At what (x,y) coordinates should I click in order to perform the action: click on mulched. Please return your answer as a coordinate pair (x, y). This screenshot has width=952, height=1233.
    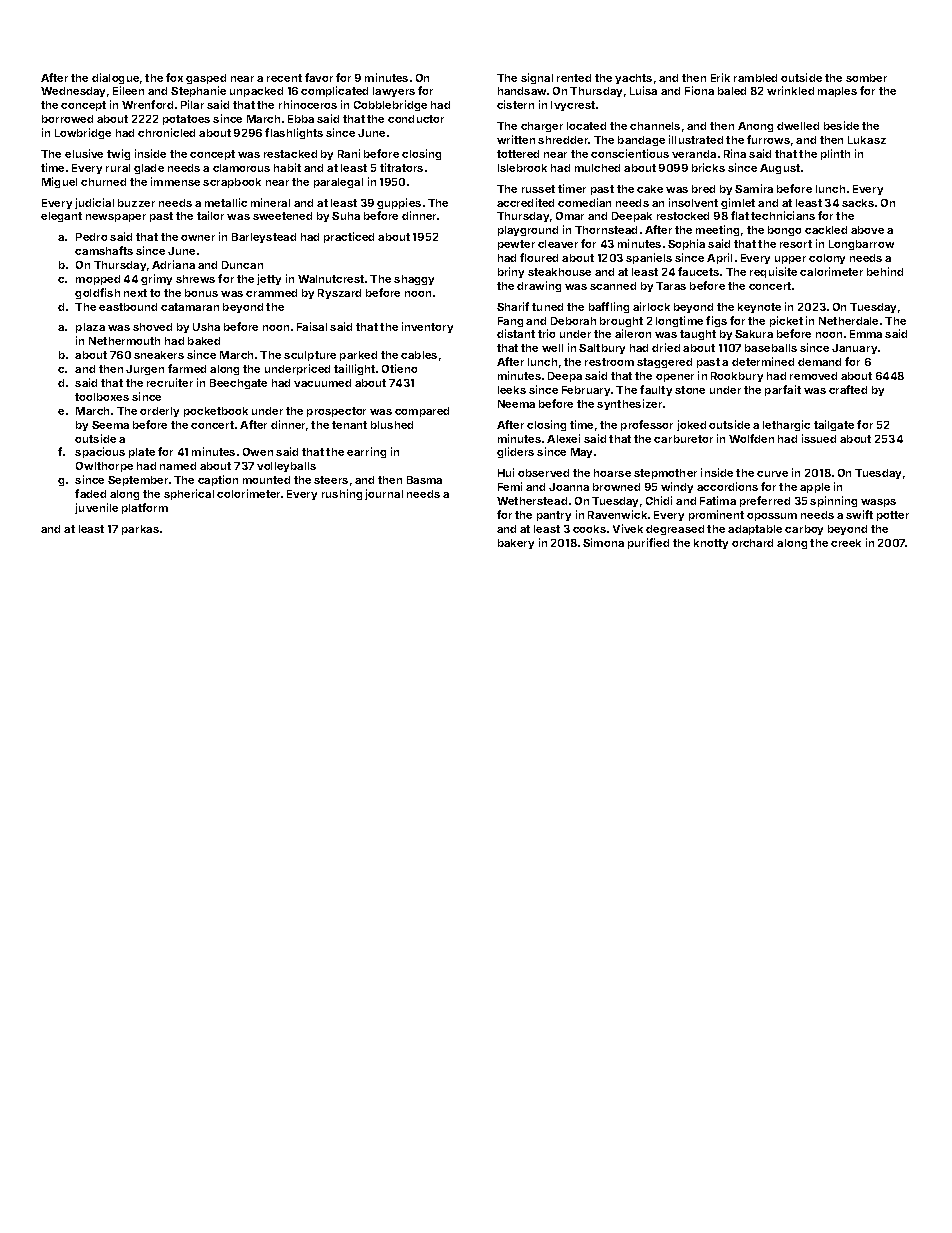
    Looking at the image, I should click on (597, 168).
